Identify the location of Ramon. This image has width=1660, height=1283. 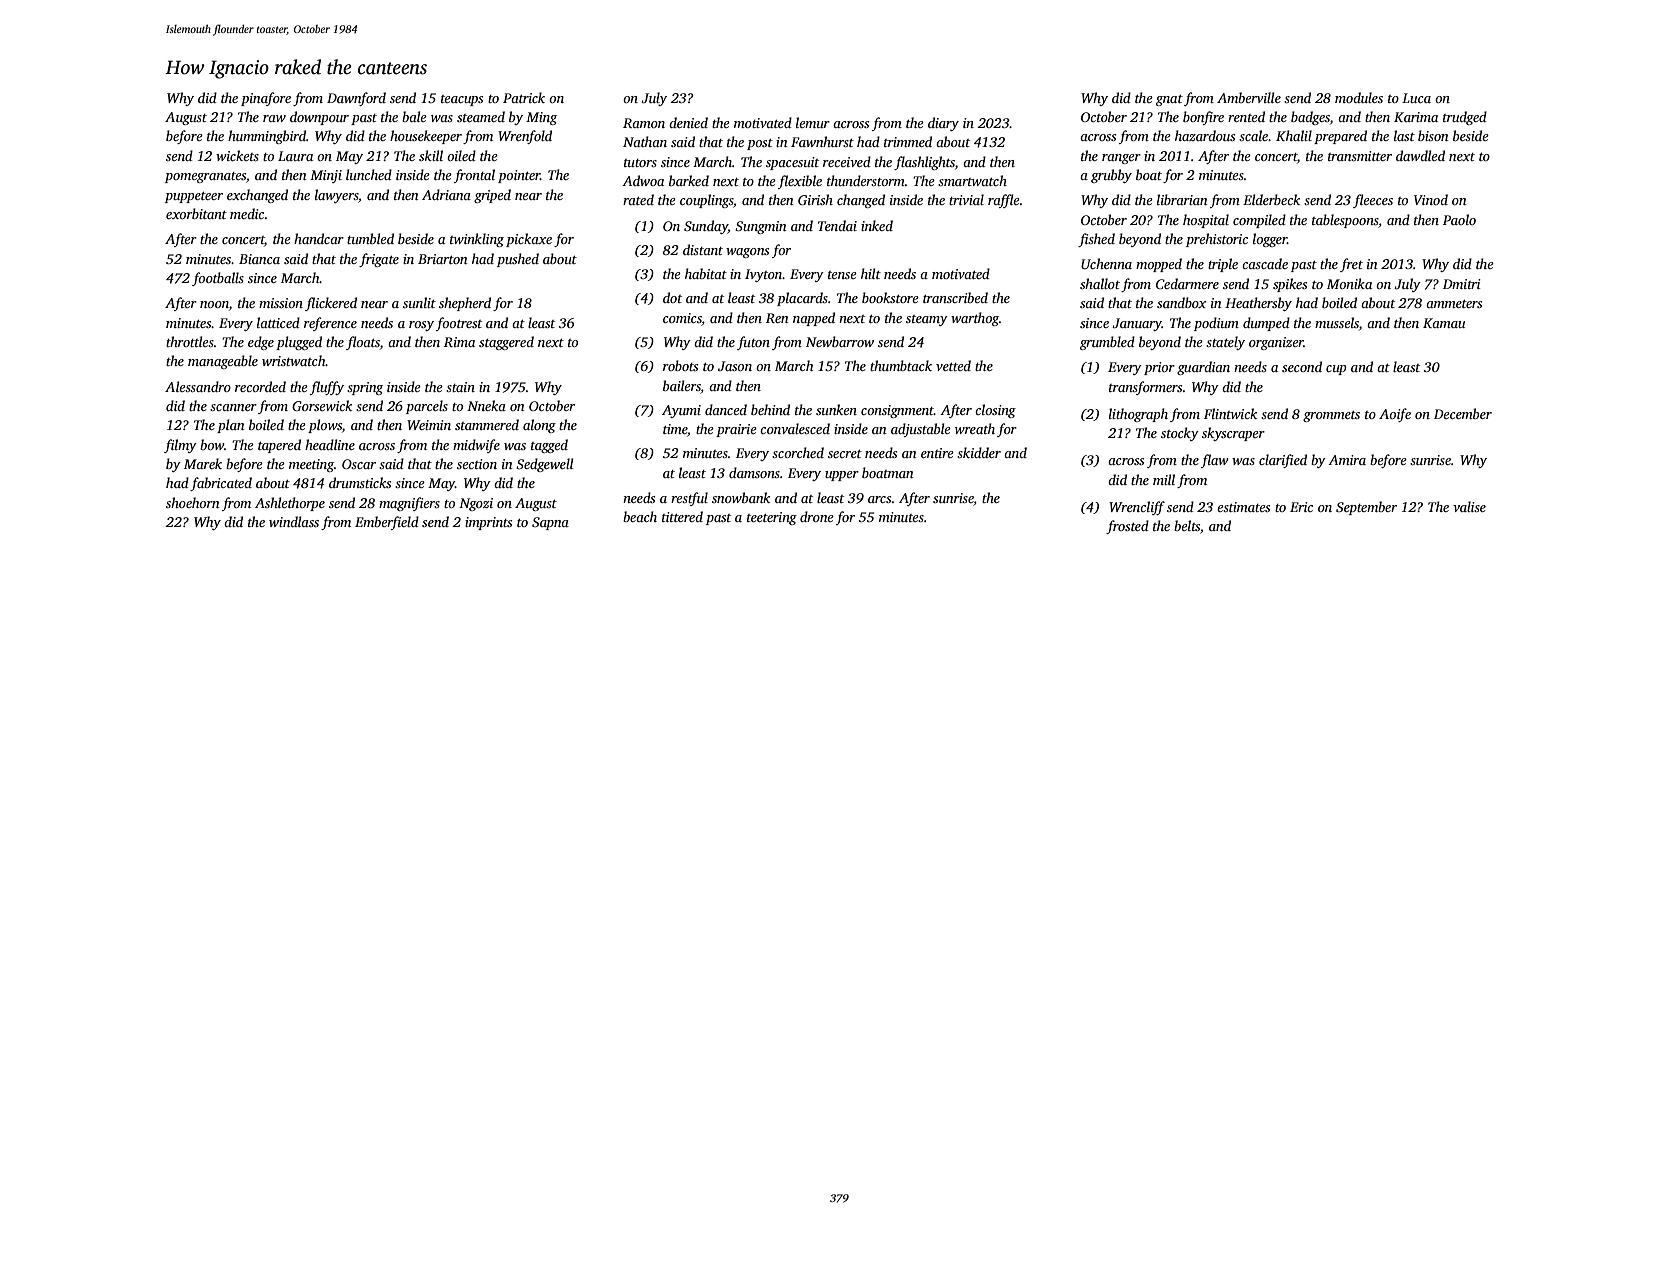
(644, 123).
